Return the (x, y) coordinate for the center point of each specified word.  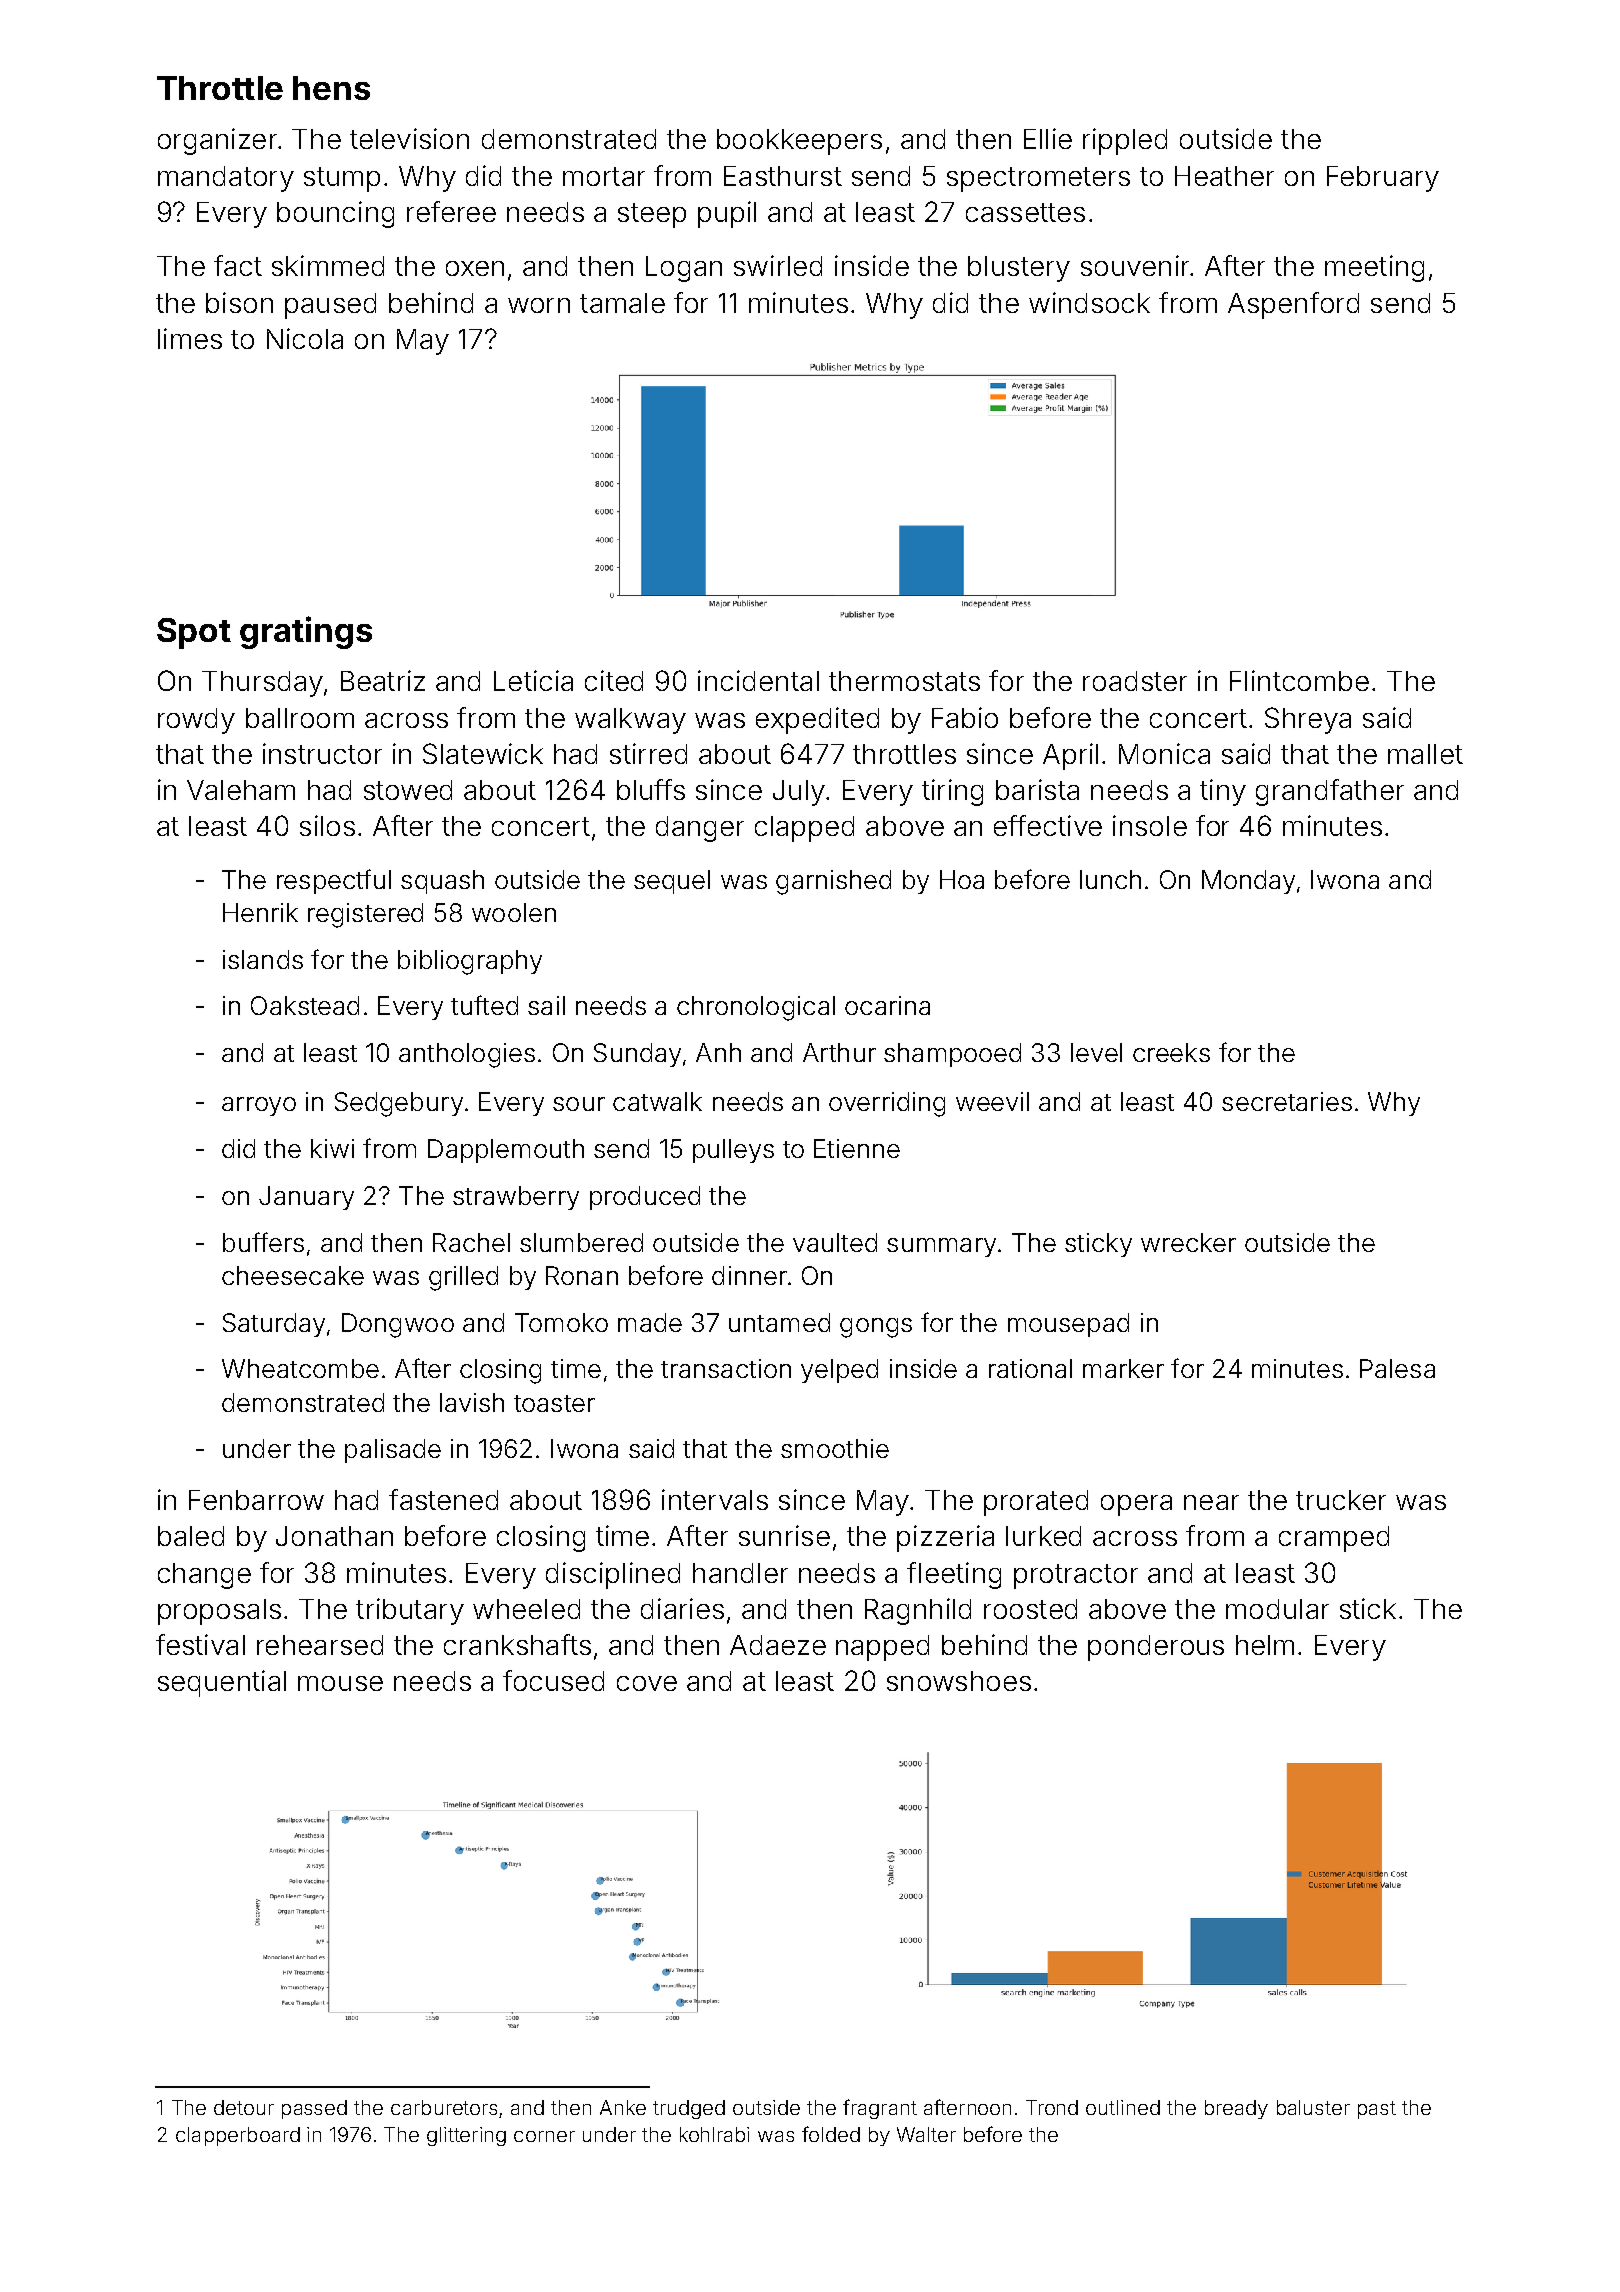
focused (553, 1680)
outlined (1123, 2107)
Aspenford (1293, 305)
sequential (222, 1683)
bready (1236, 2109)
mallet (1425, 754)
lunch (1110, 879)
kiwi (332, 1148)
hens (331, 88)
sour (579, 1104)
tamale (622, 303)
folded (831, 2134)
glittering (466, 2136)
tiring (952, 792)
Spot (194, 633)
